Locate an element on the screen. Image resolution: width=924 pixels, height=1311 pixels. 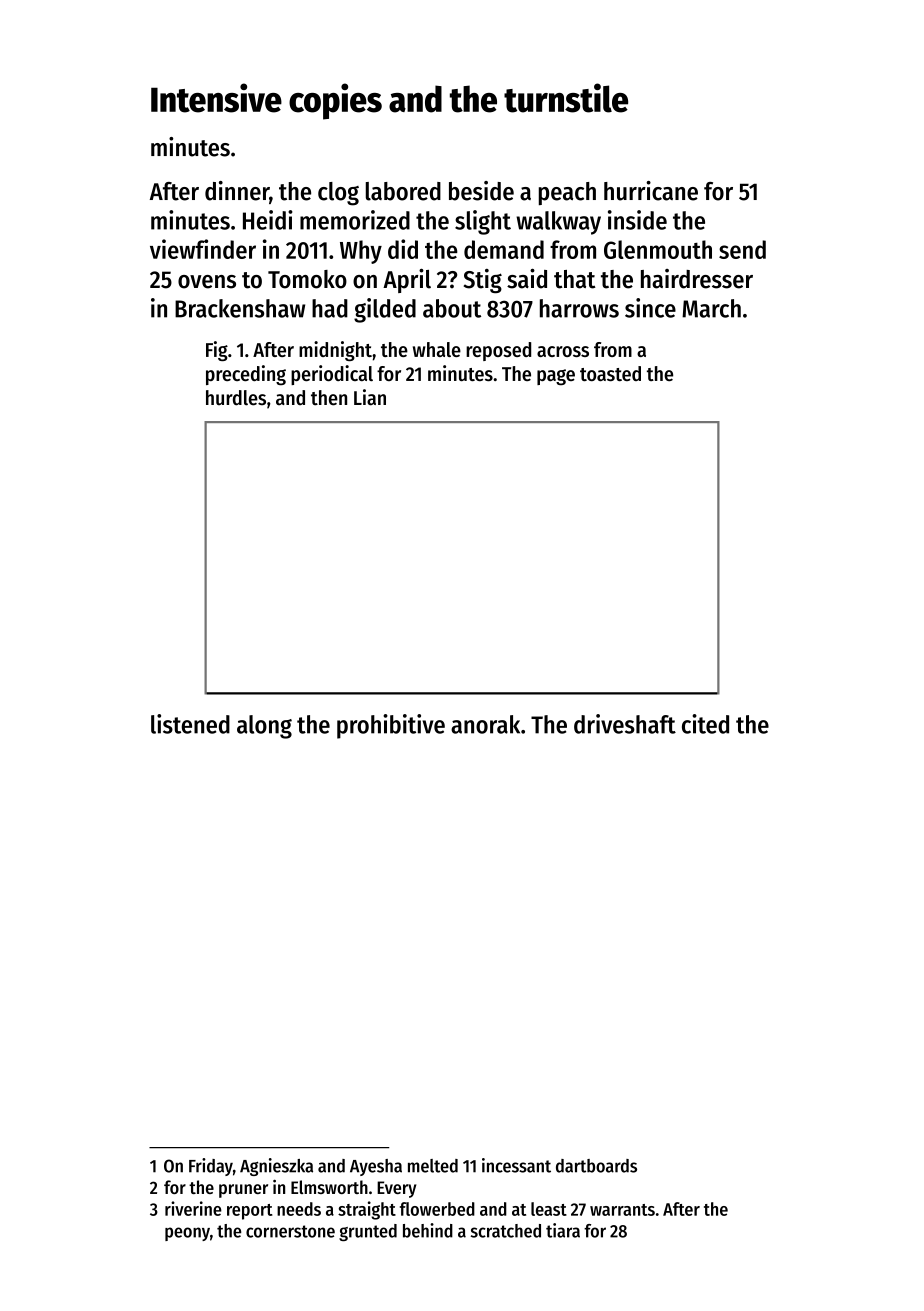
cited is located at coordinates (705, 724).
